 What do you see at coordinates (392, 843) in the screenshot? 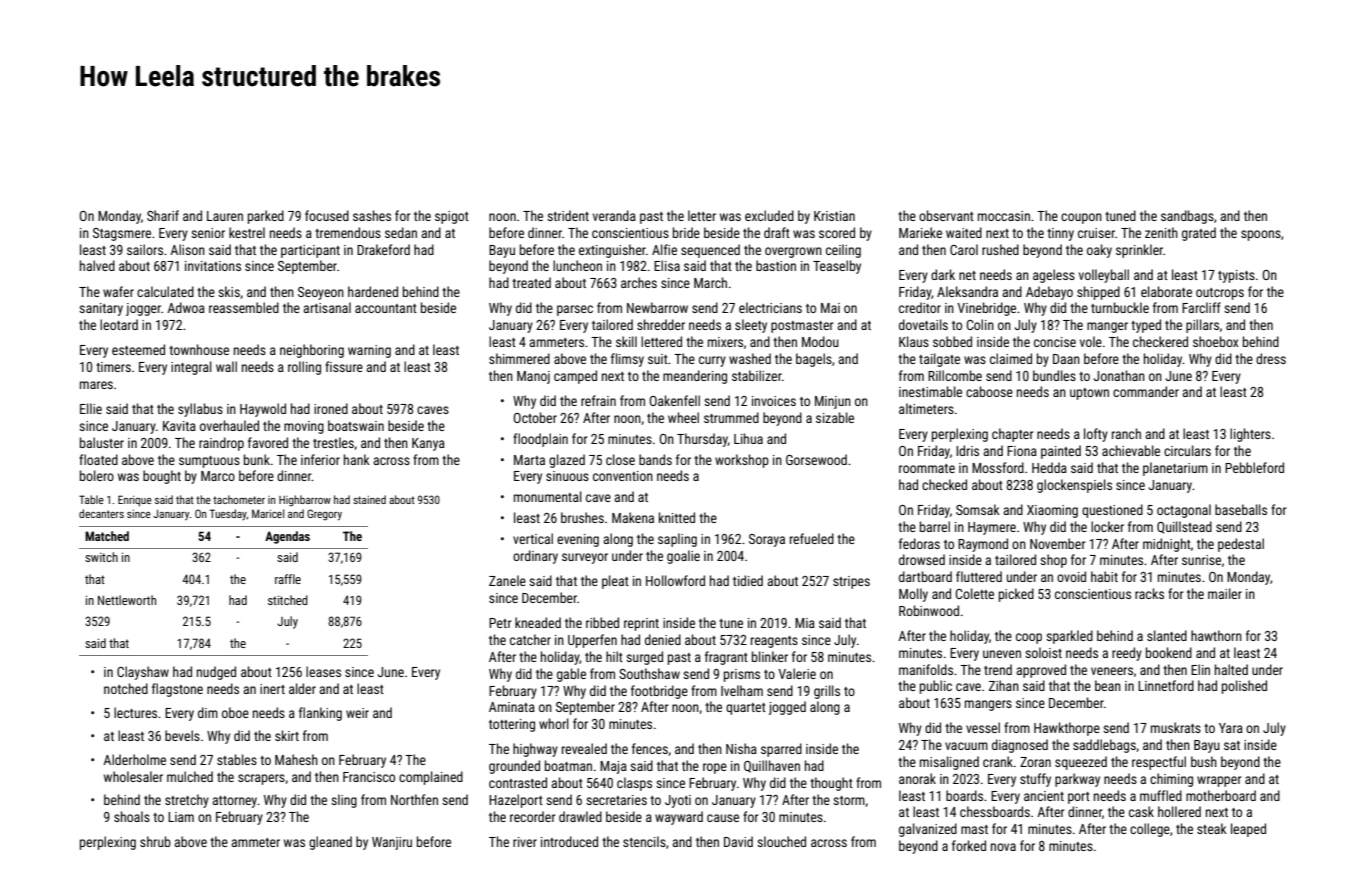
I see `Wanjiru` at bounding box center [392, 843].
